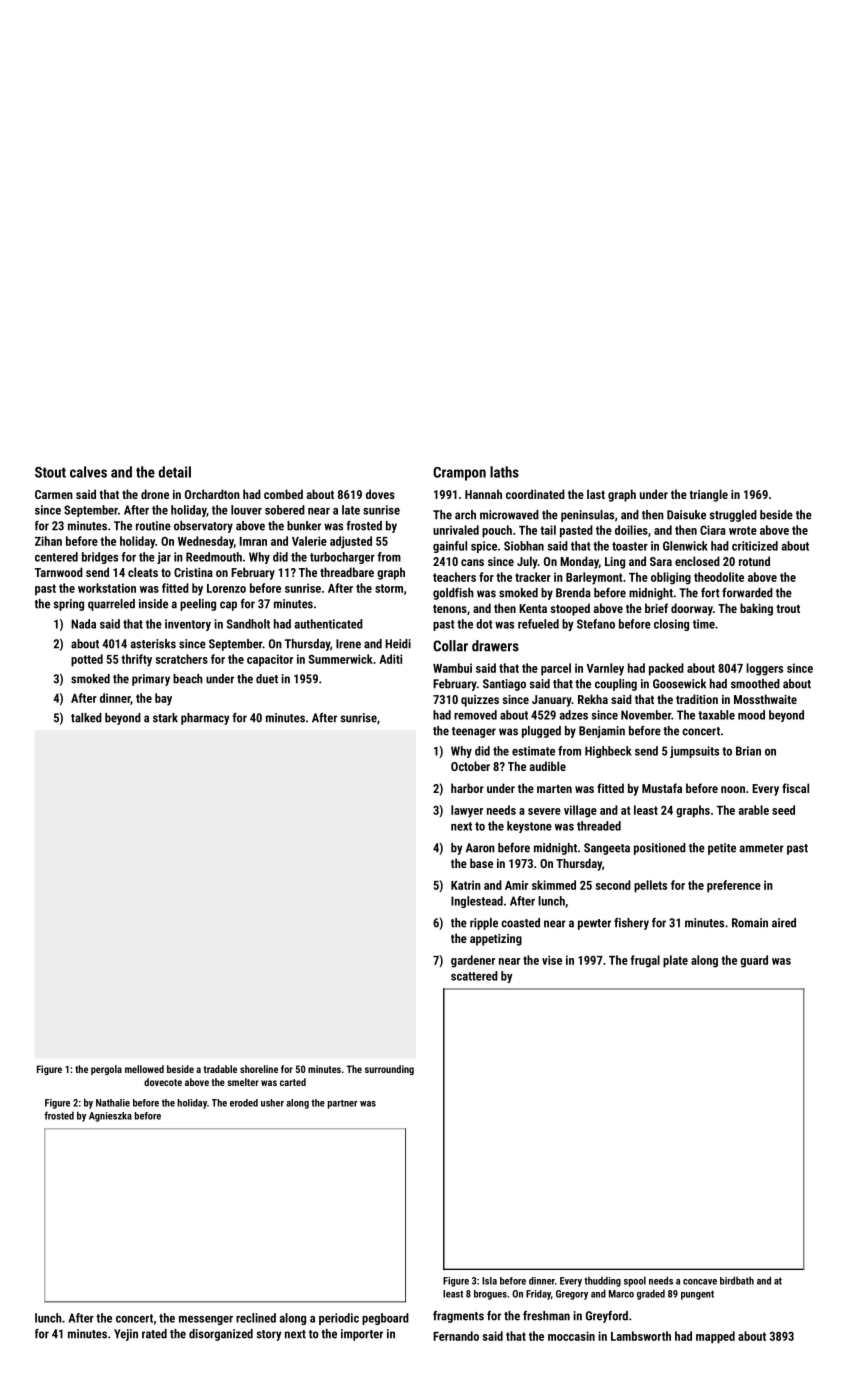  I want to click on laths, so click(504, 472).
